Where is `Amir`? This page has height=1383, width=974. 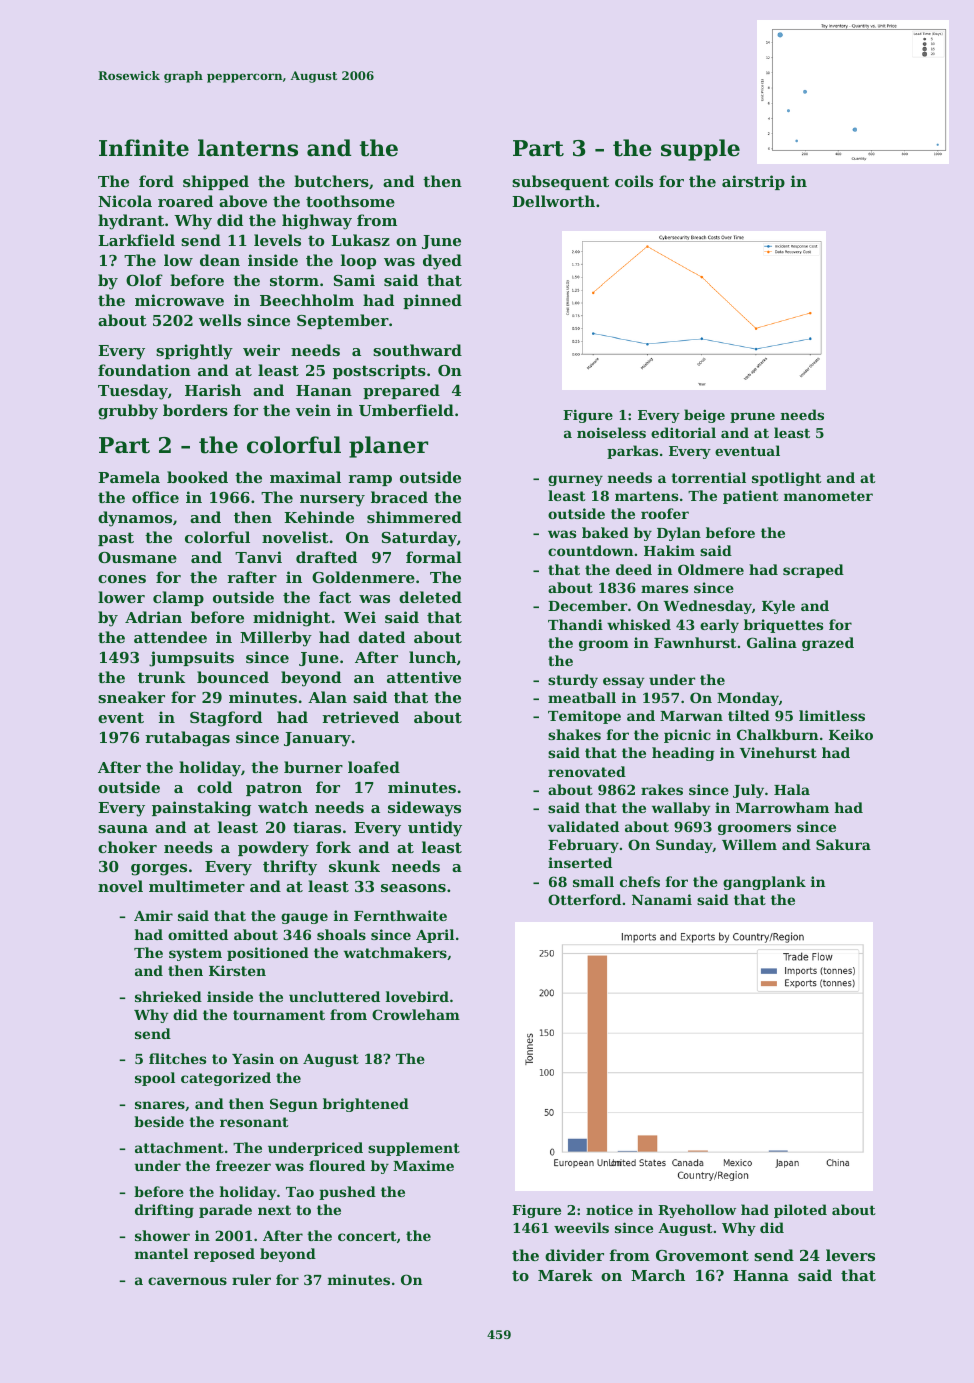
Amir is located at coordinates (153, 915).
